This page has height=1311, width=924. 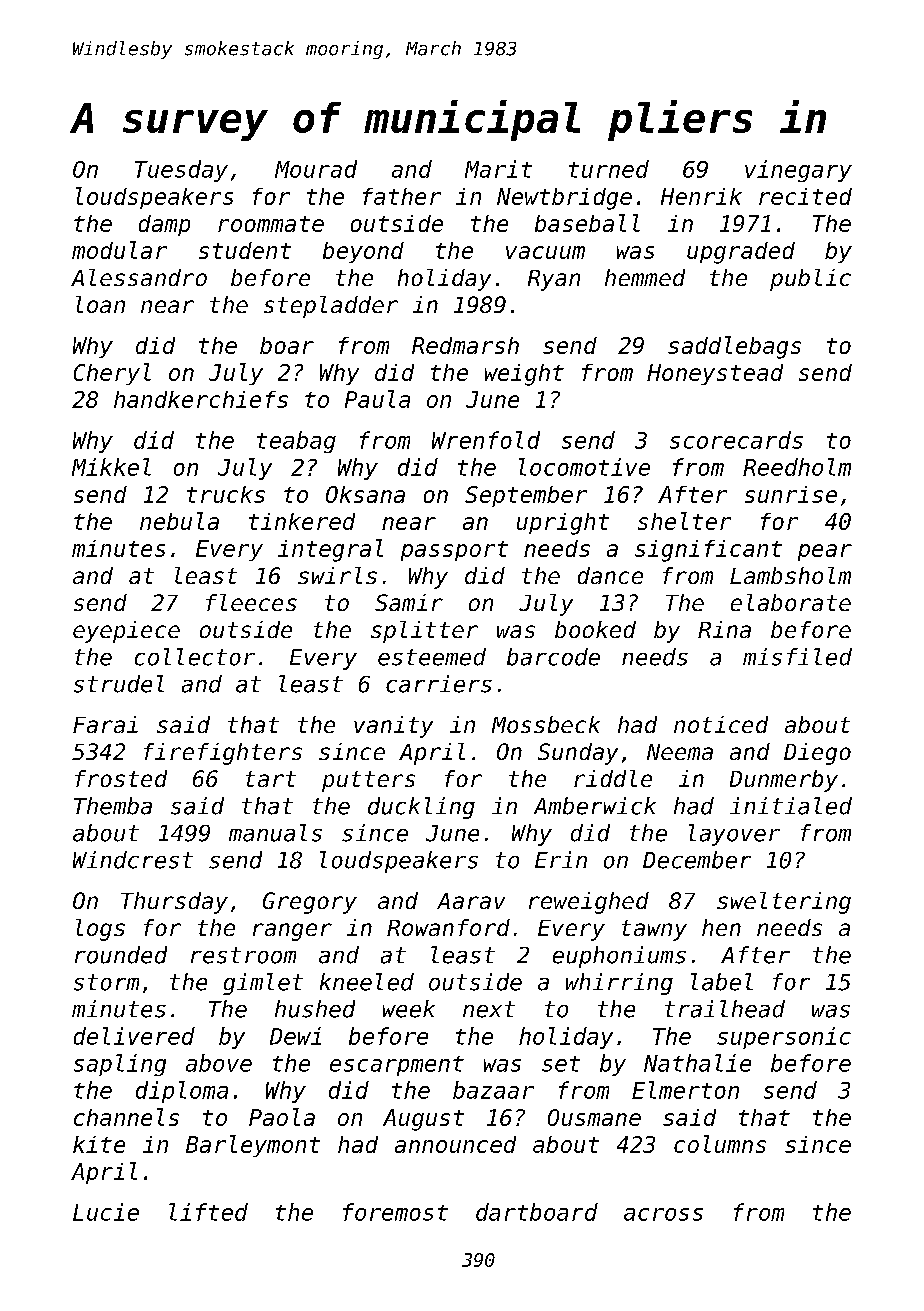 What do you see at coordinates (181, 171) in the page?
I see `Tuesday` at bounding box center [181, 171].
